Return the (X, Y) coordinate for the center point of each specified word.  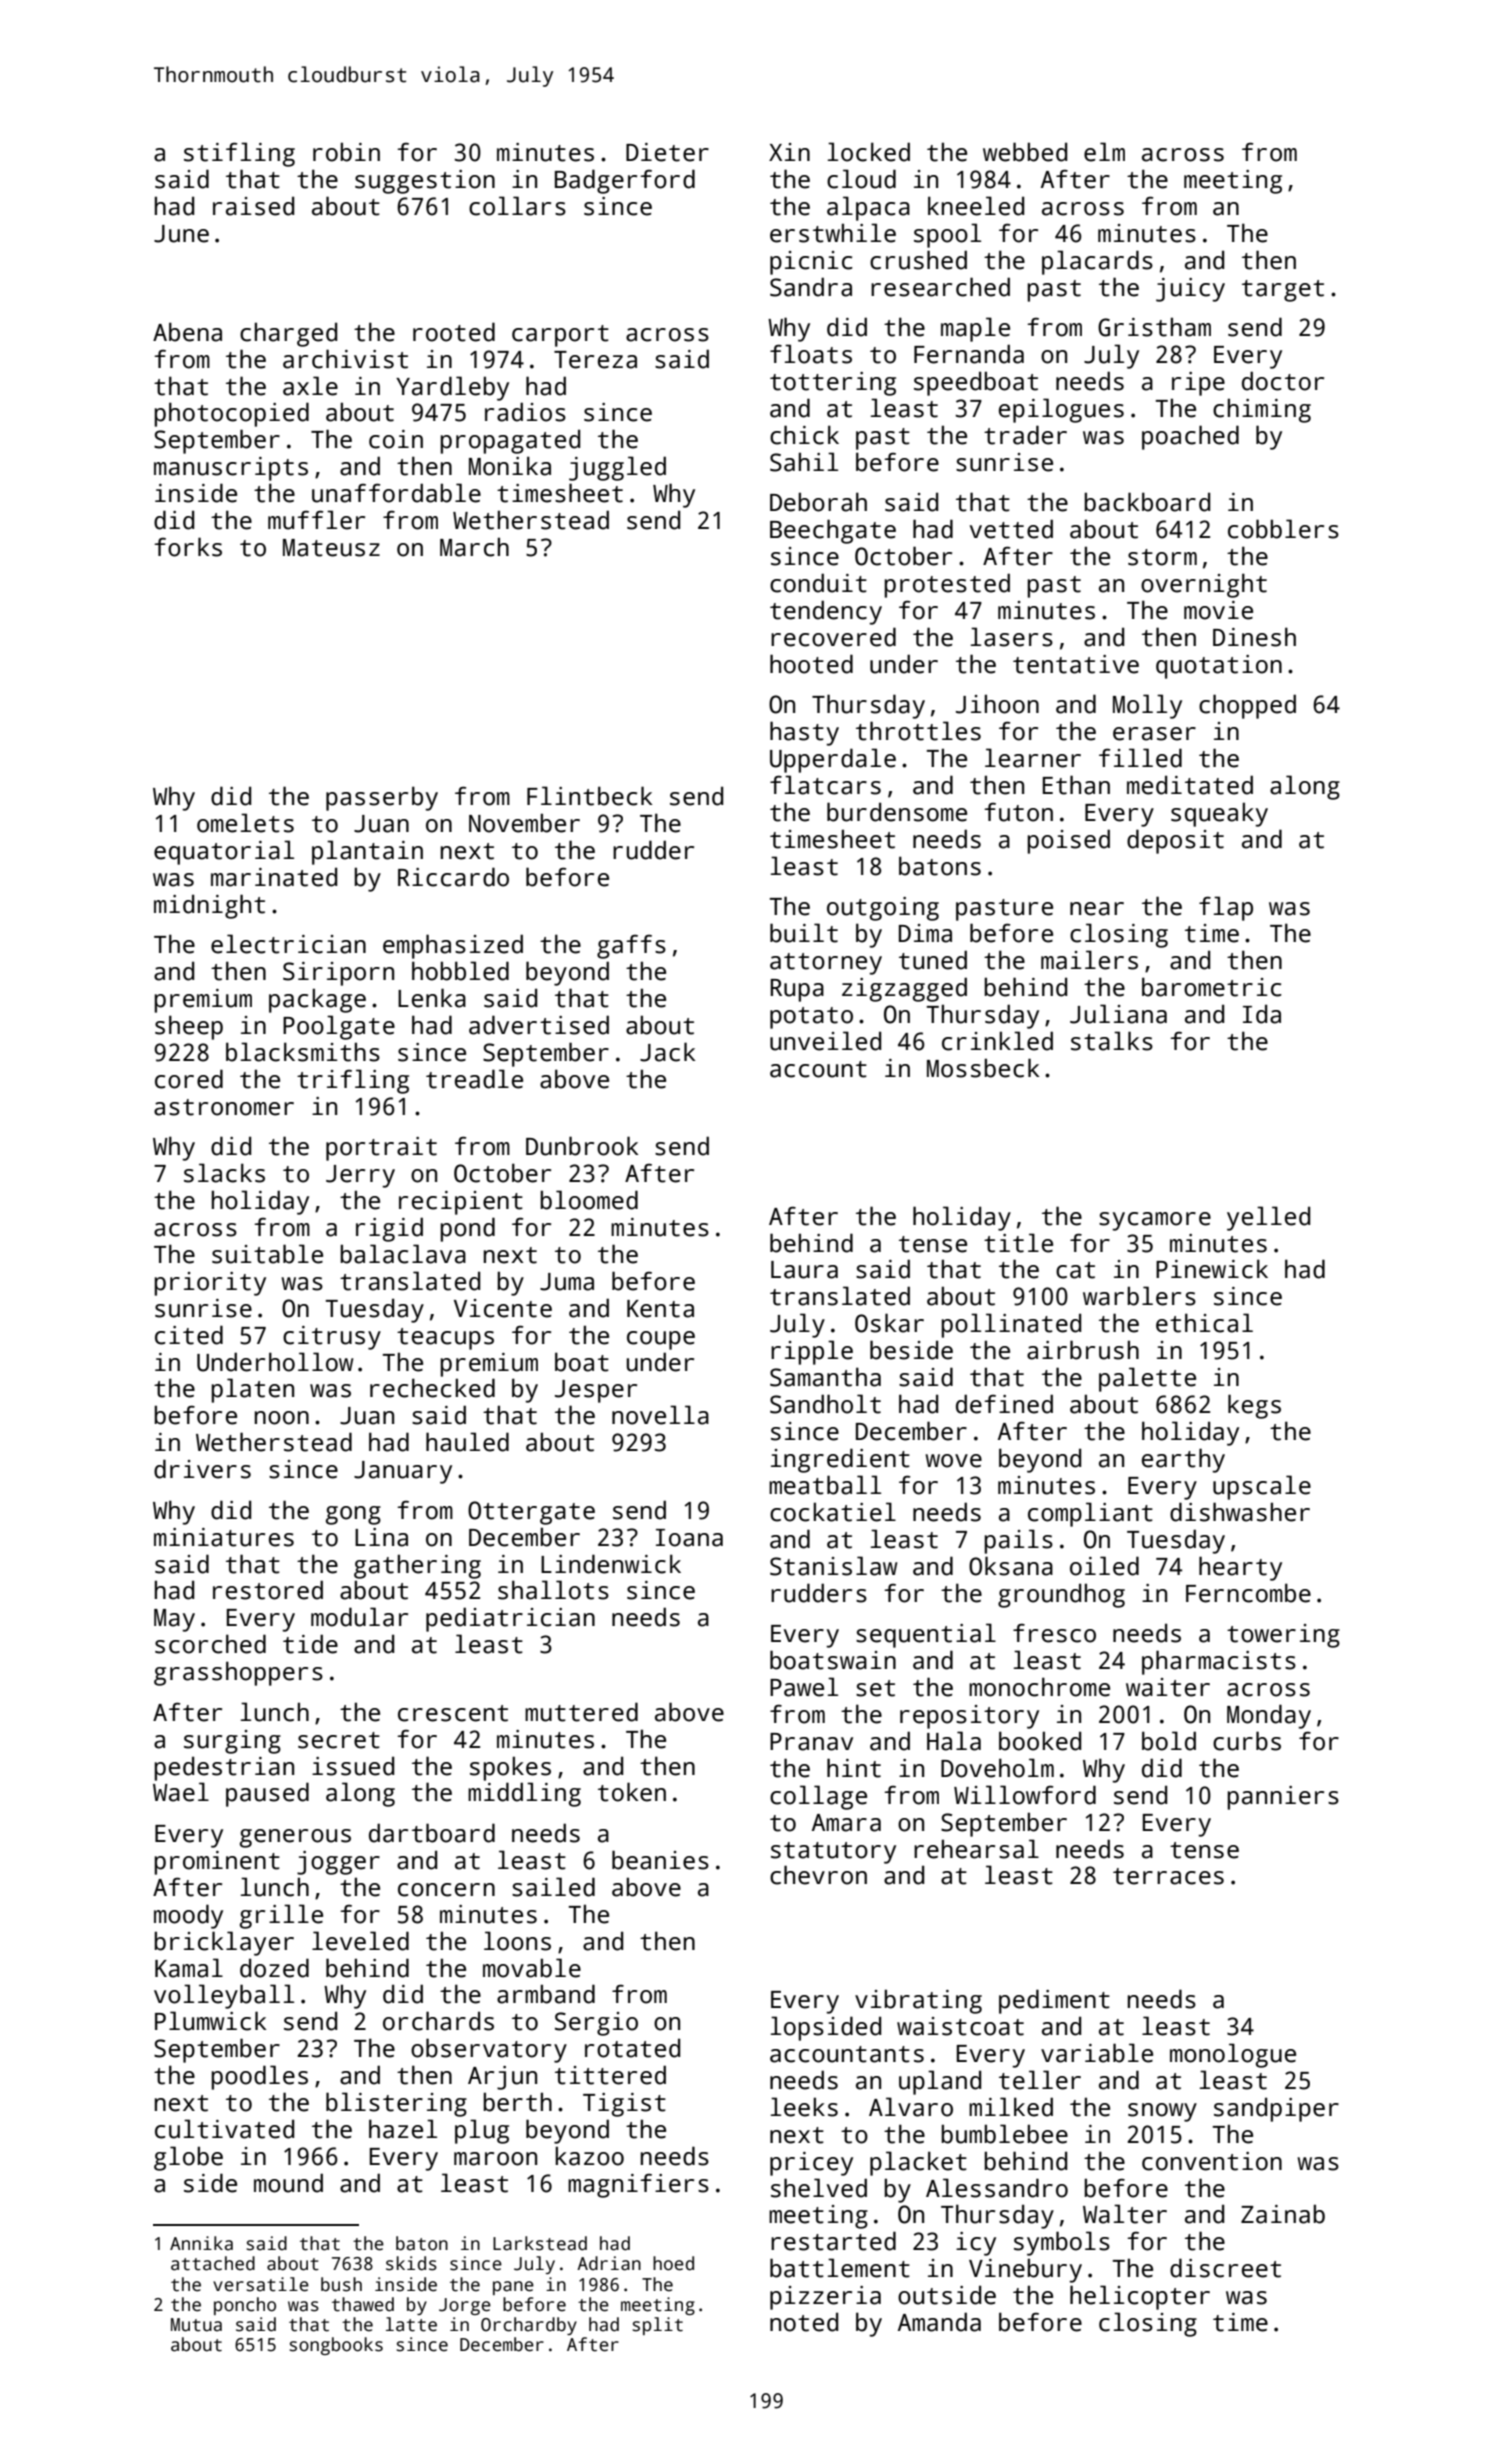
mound (288, 2183)
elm (1104, 152)
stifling (239, 154)
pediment (1054, 2001)
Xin (789, 152)
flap (1226, 908)
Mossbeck (983, 1068)
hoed (673, 2263)
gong (353, 1515)
